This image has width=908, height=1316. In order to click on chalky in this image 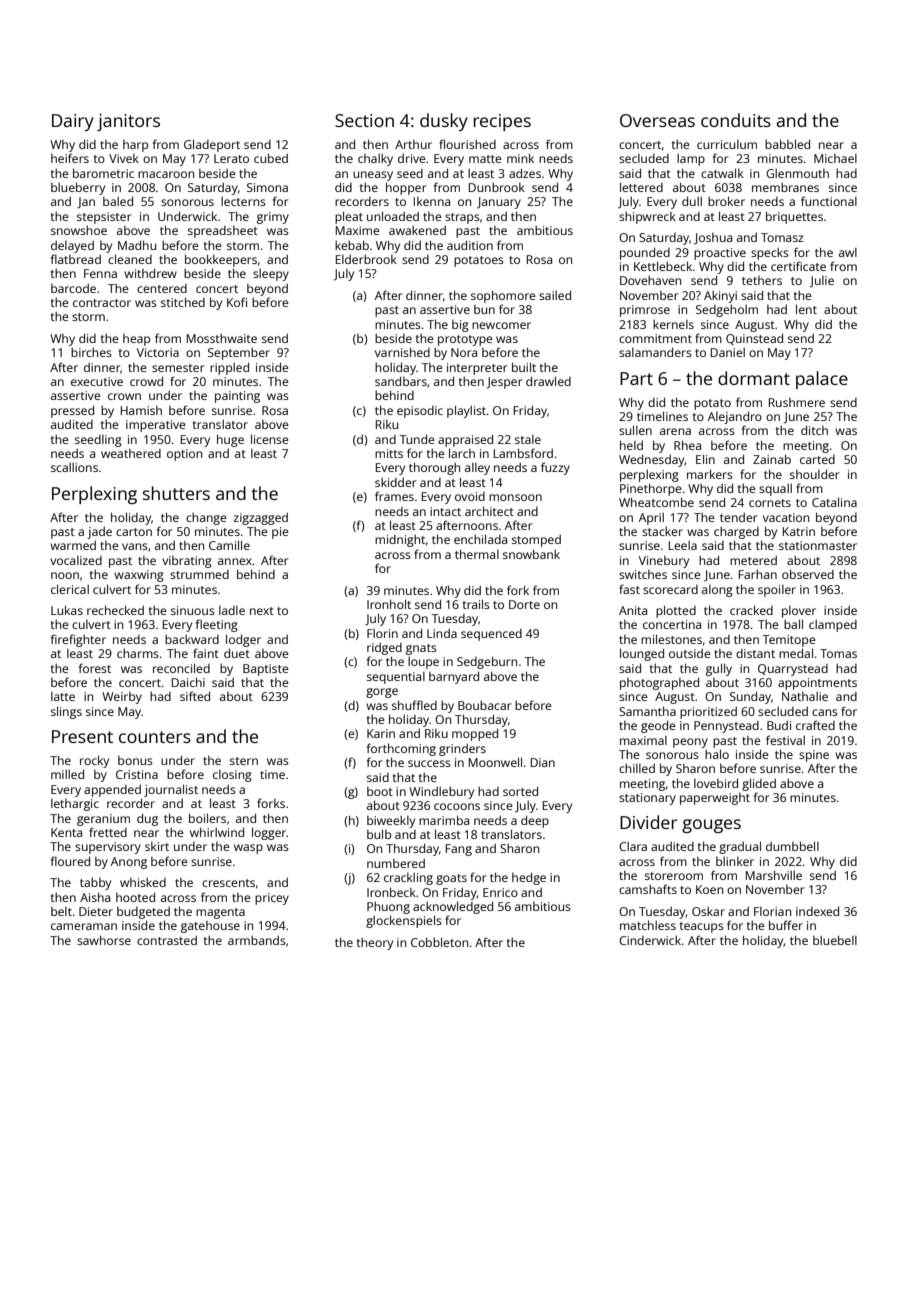, I will do `click(375, 160)`.
